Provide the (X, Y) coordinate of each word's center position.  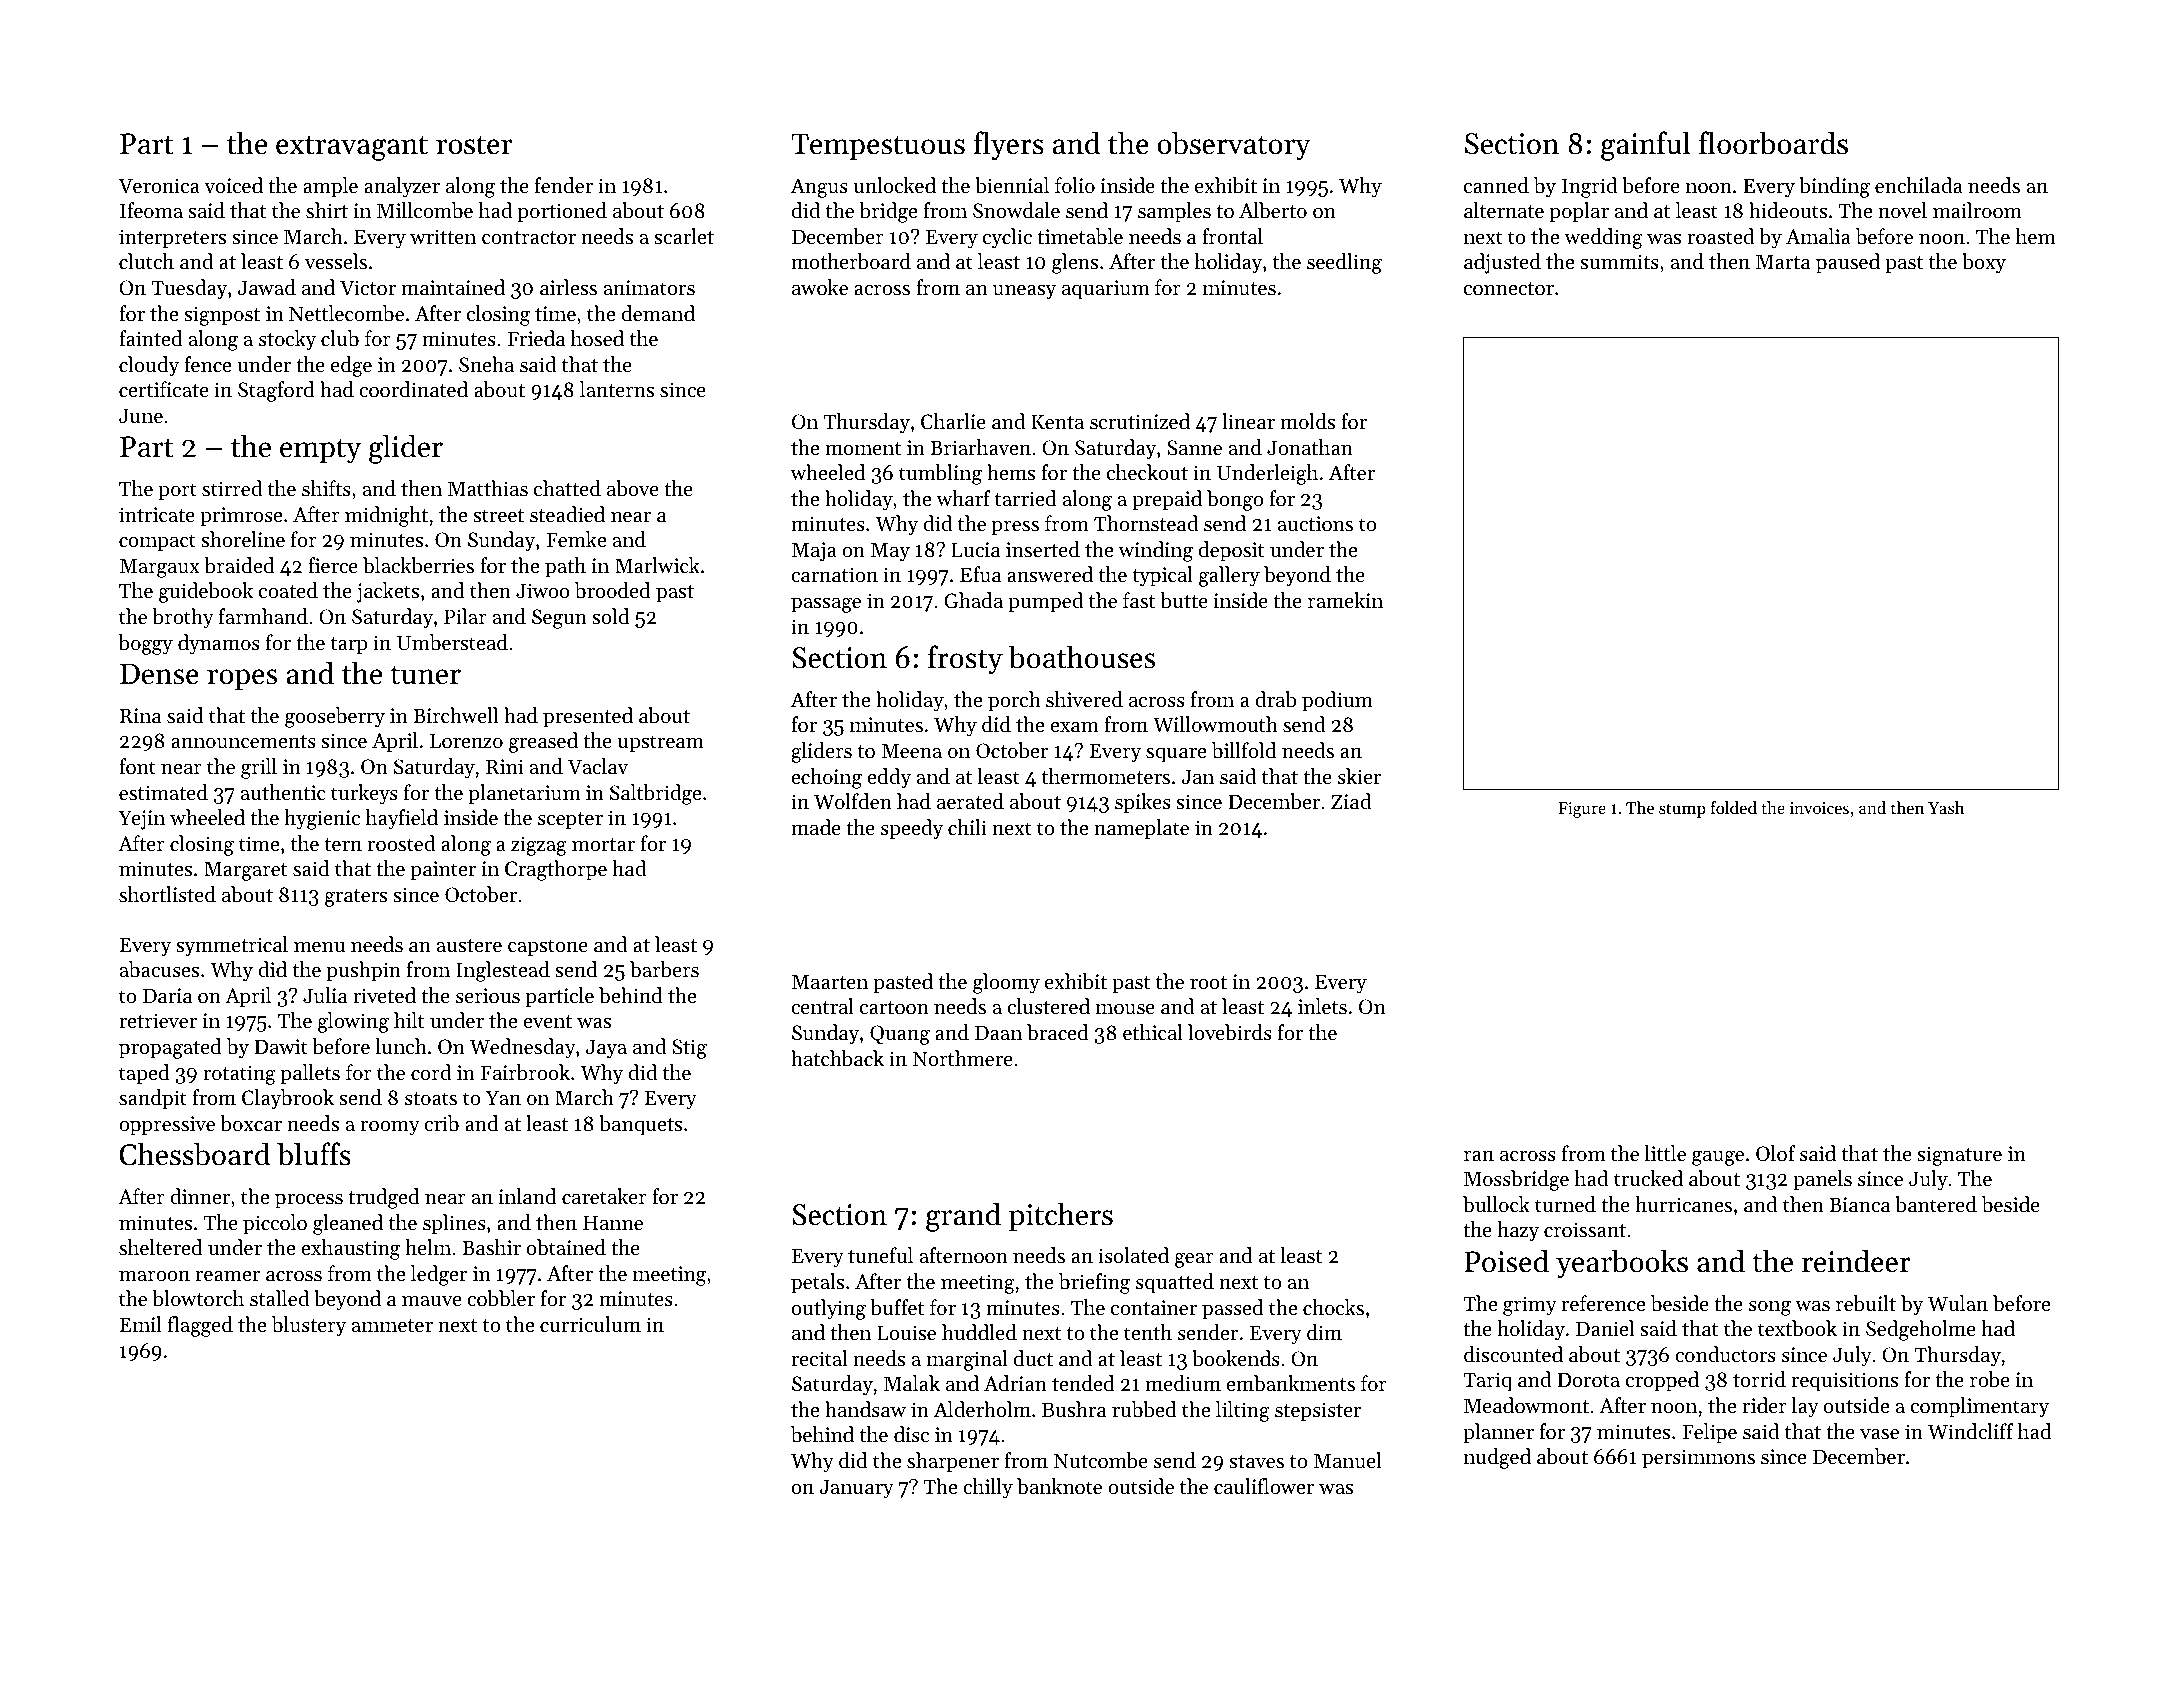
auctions (1315, 524)
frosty (965, 660)
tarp (349, 646)
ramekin (1345, 600)
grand (963, 1217)
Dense (159, 674)
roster (474, 145)
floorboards (1773, 143)
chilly (988, 1488)
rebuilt (1866, 1303)
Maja (814, 552)
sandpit (153, 1099)
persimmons (1698, 1459)
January (856, 1489)
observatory (1234, 146)
